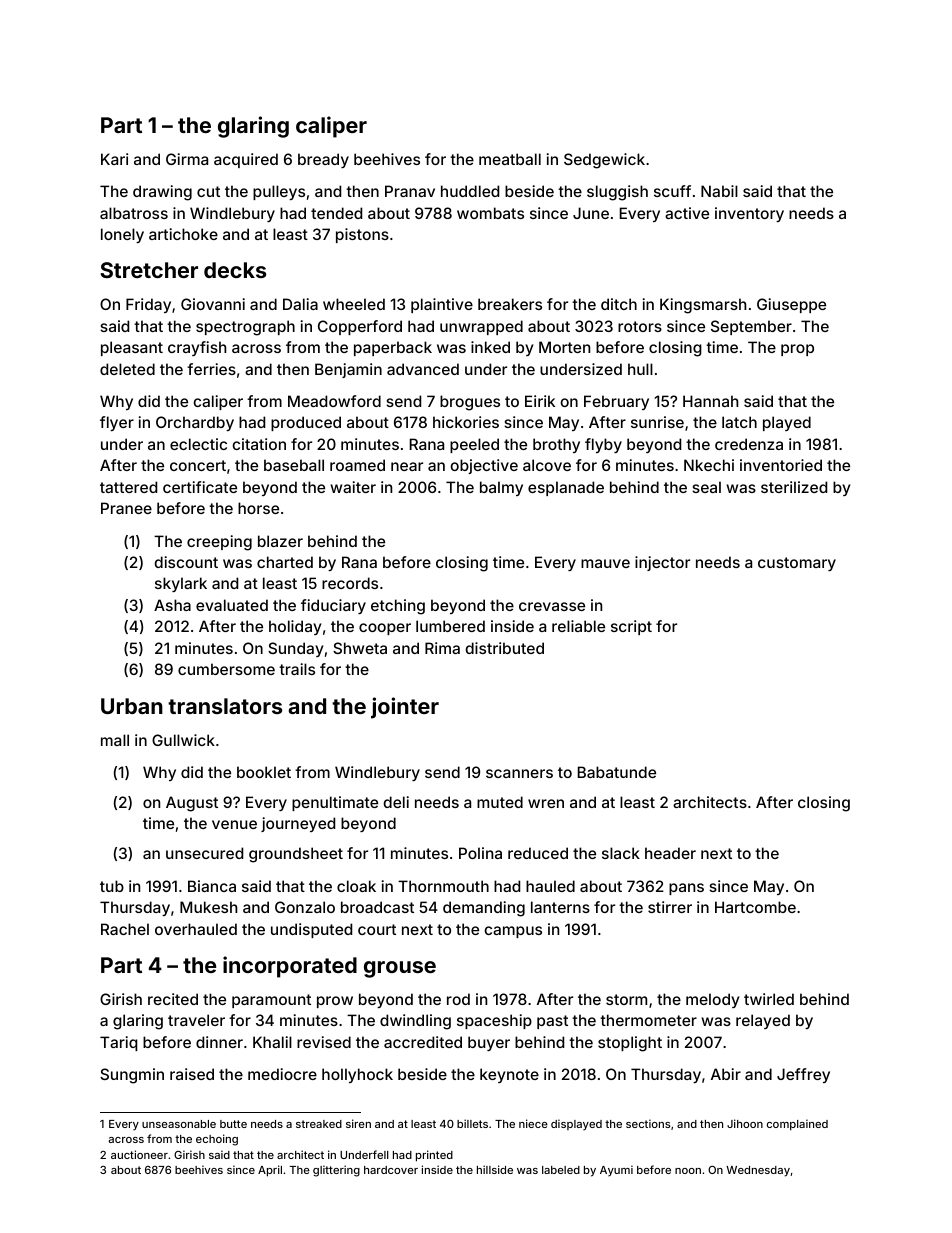 The image size is (952, 1233). I want to click on Kari, so click(114, 159).
